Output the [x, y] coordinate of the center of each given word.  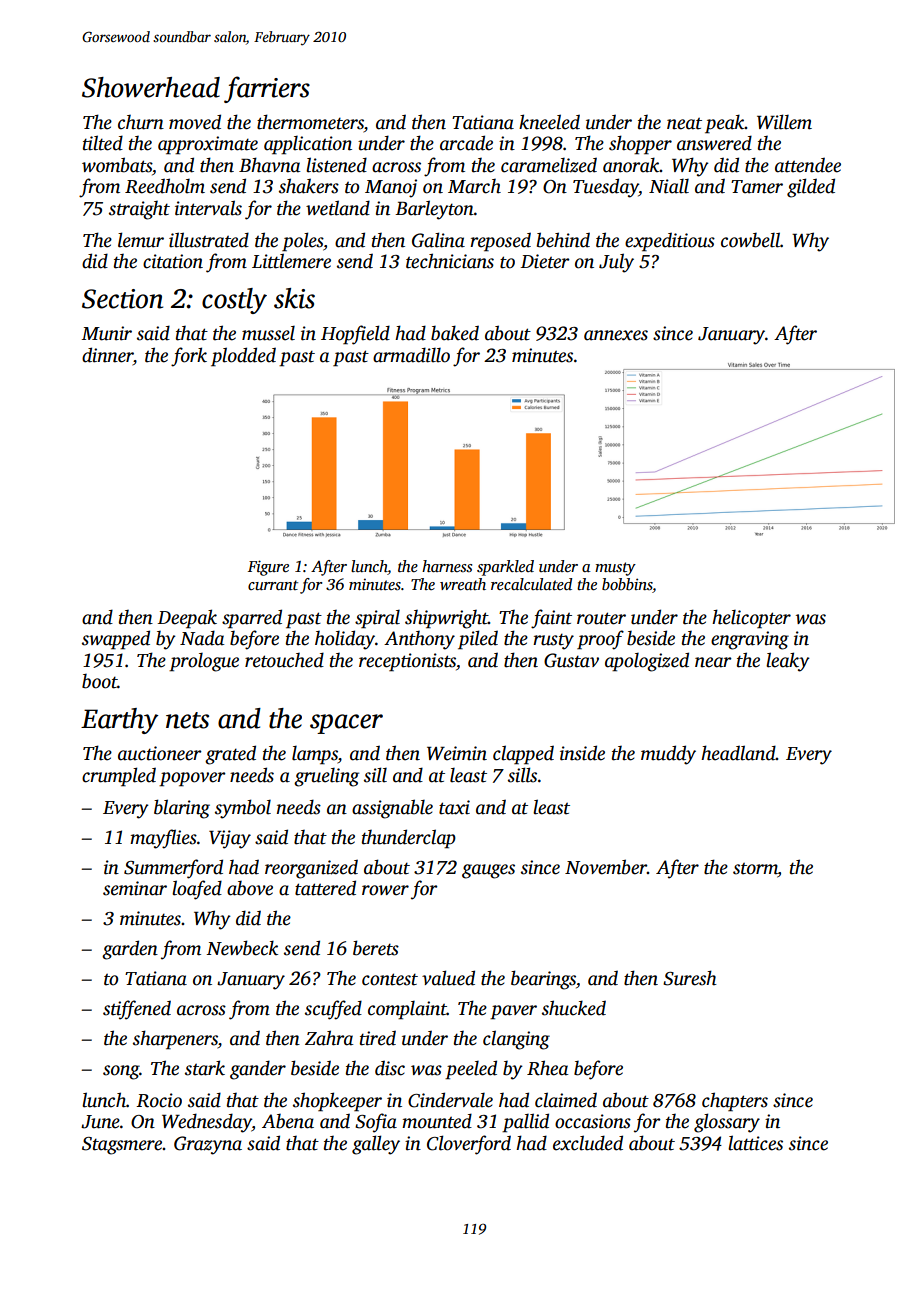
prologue [204, 662]
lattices [755, 1143]
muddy [668, 755]
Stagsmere [122, 1146]
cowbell [750, 240]
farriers [267, 89]
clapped [523, 755]
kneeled [549, 122]
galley [376, 1145]
